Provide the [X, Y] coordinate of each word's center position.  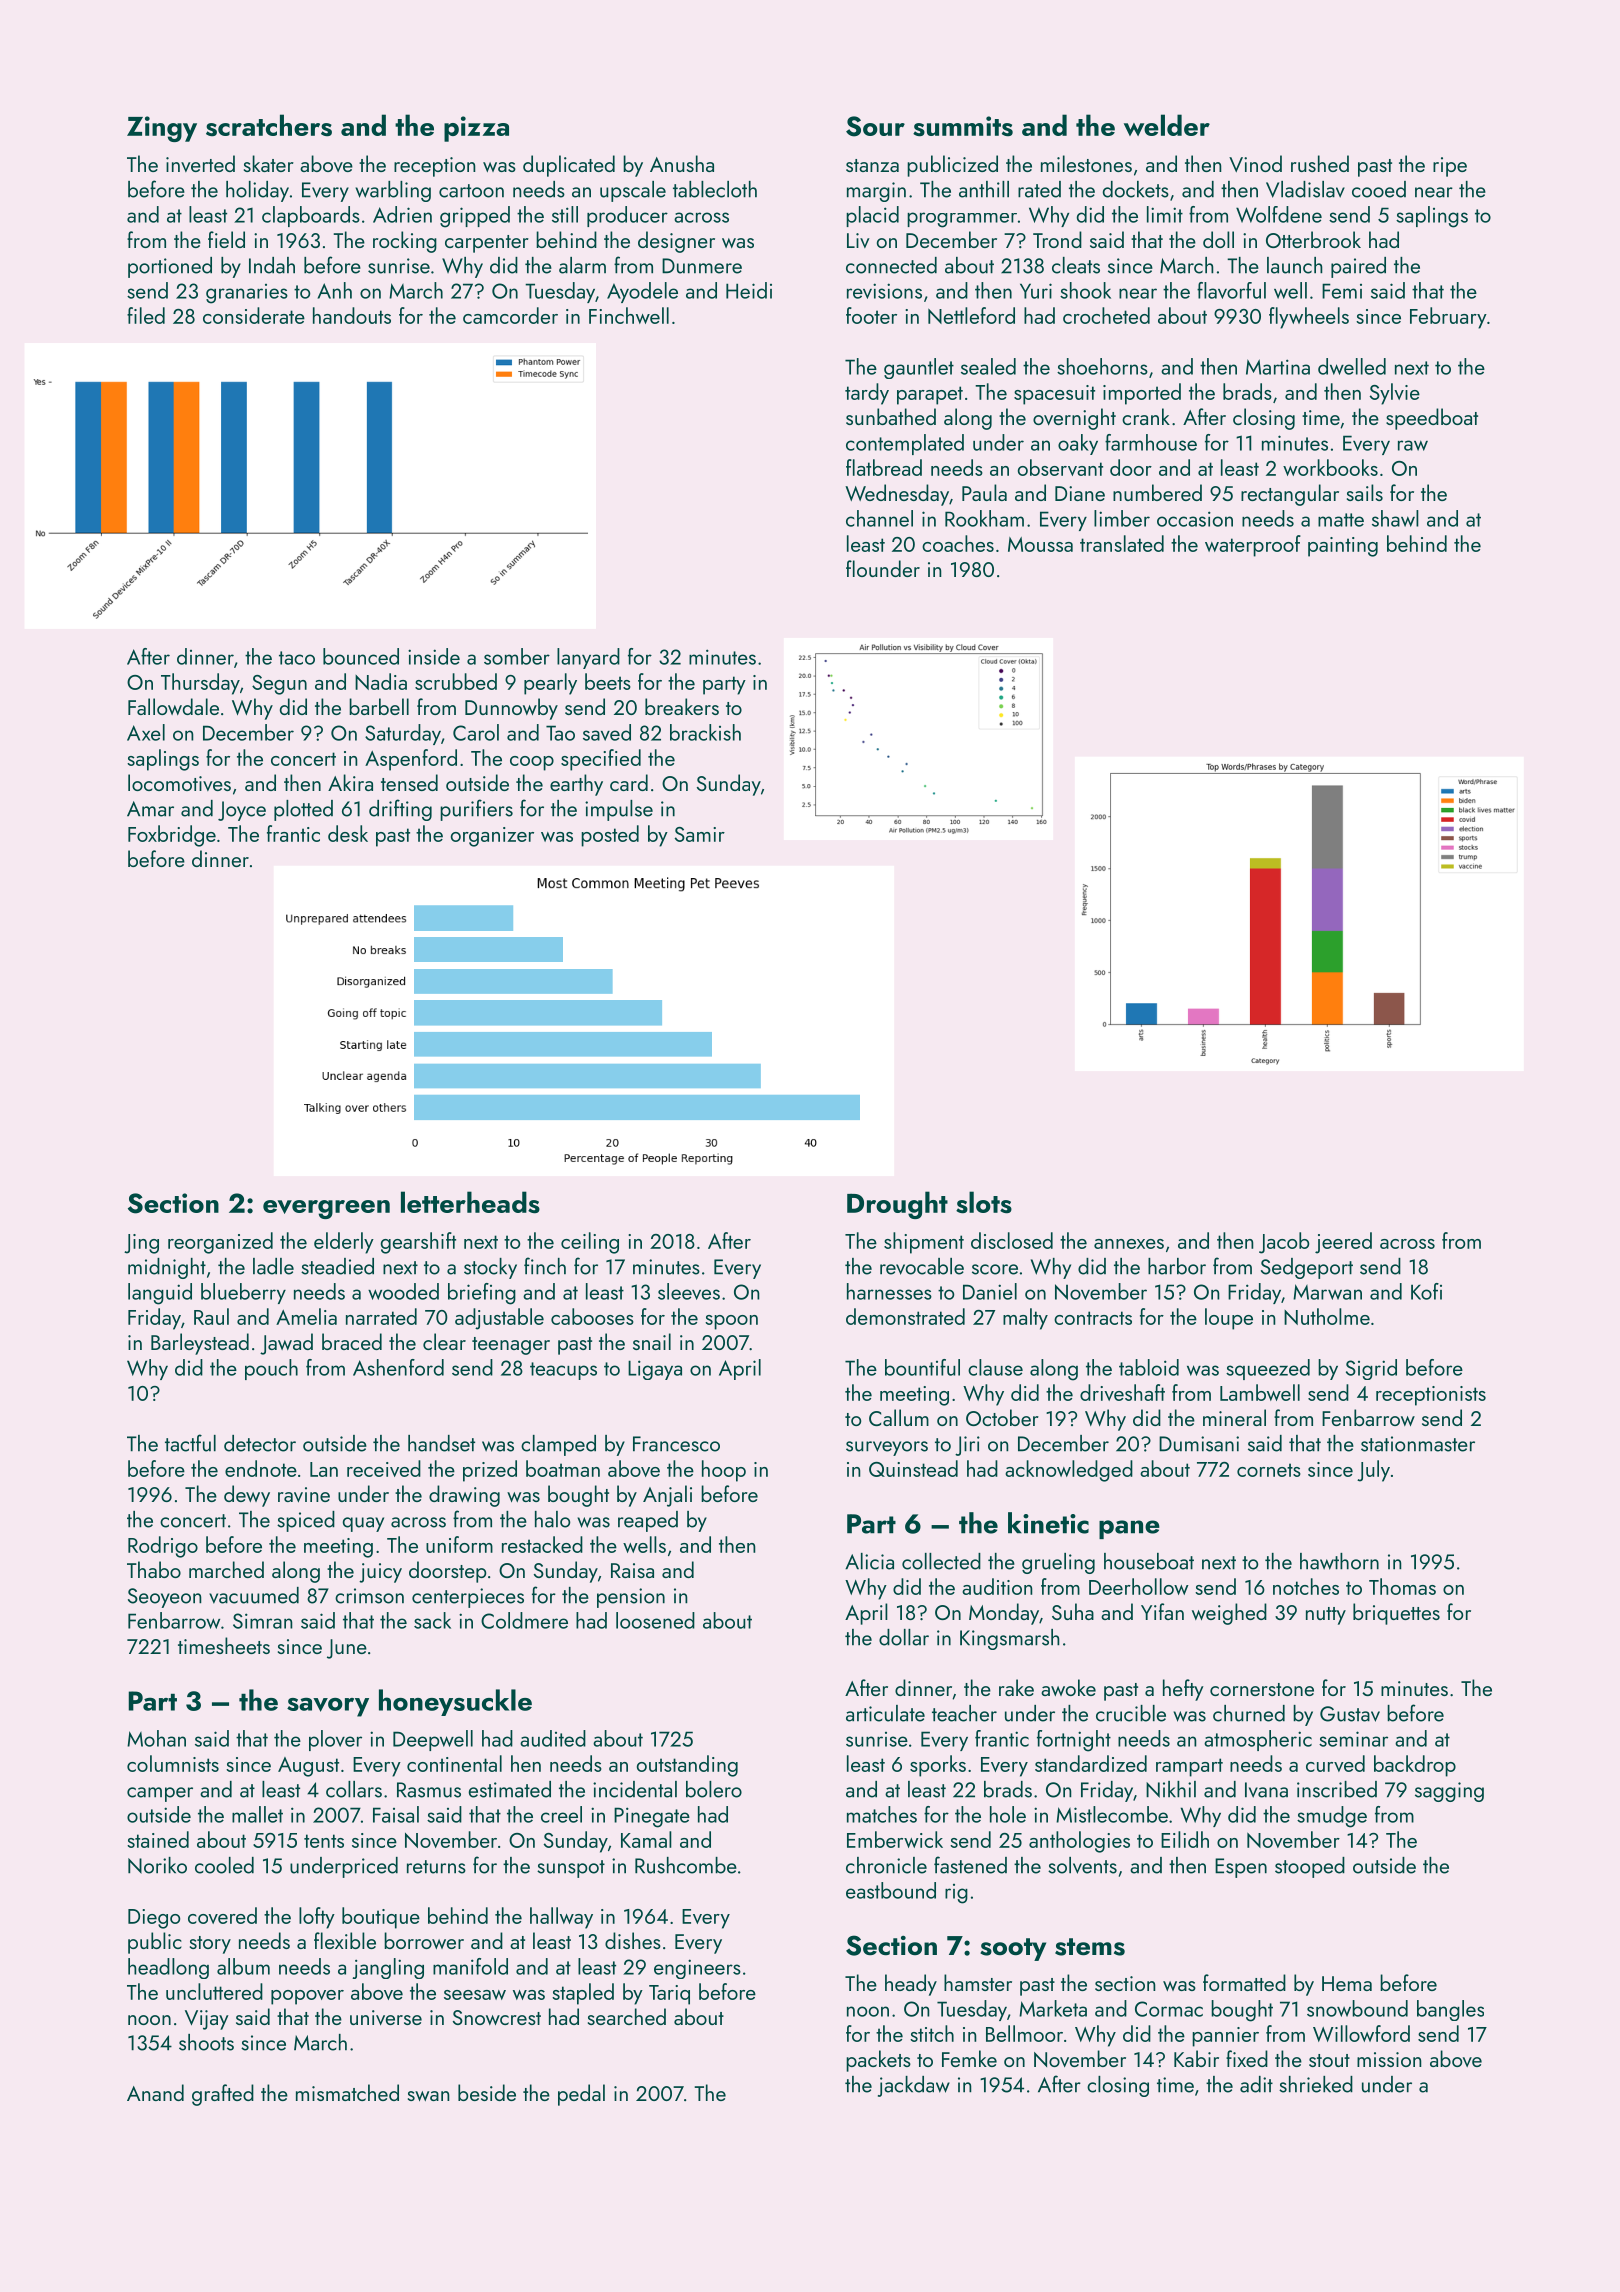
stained [158, 1839]
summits [963, 126]
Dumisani [1199, 1444]
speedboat [1432, 419]
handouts [352, 315]
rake [1016, 1687]
